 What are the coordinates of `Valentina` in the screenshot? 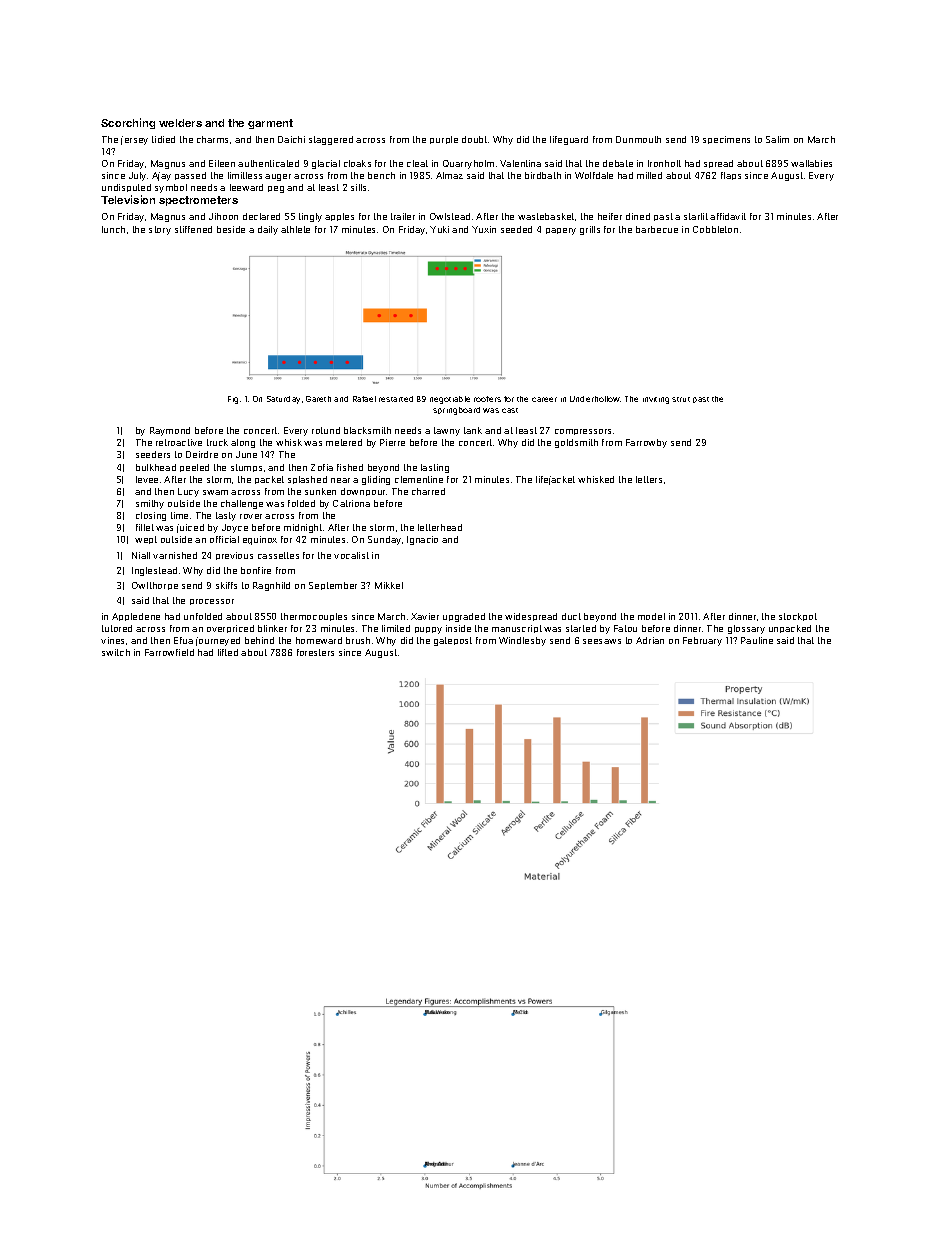 It's located at (520, 163).
